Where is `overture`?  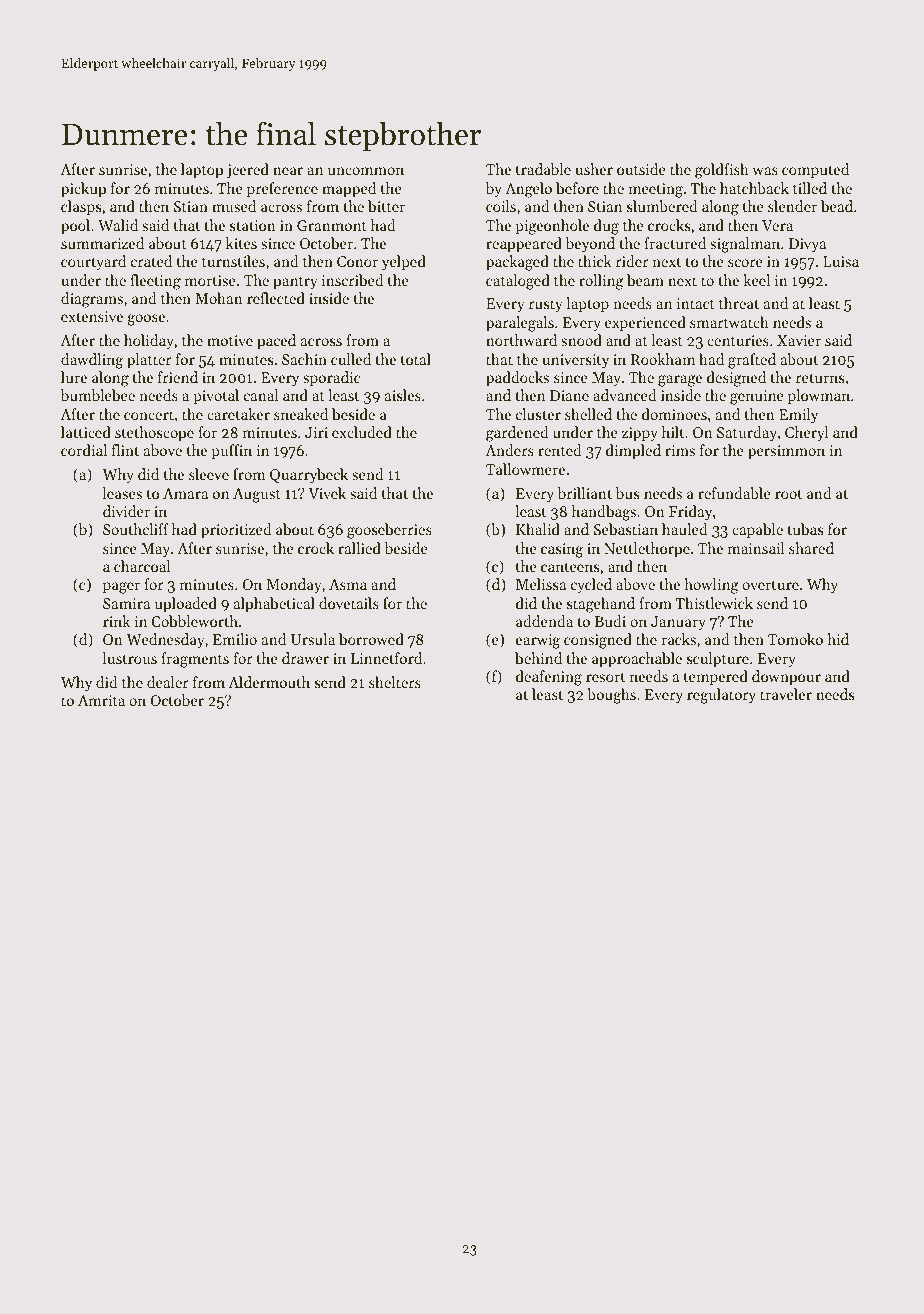
overture is located at coordinates (770, 585).
